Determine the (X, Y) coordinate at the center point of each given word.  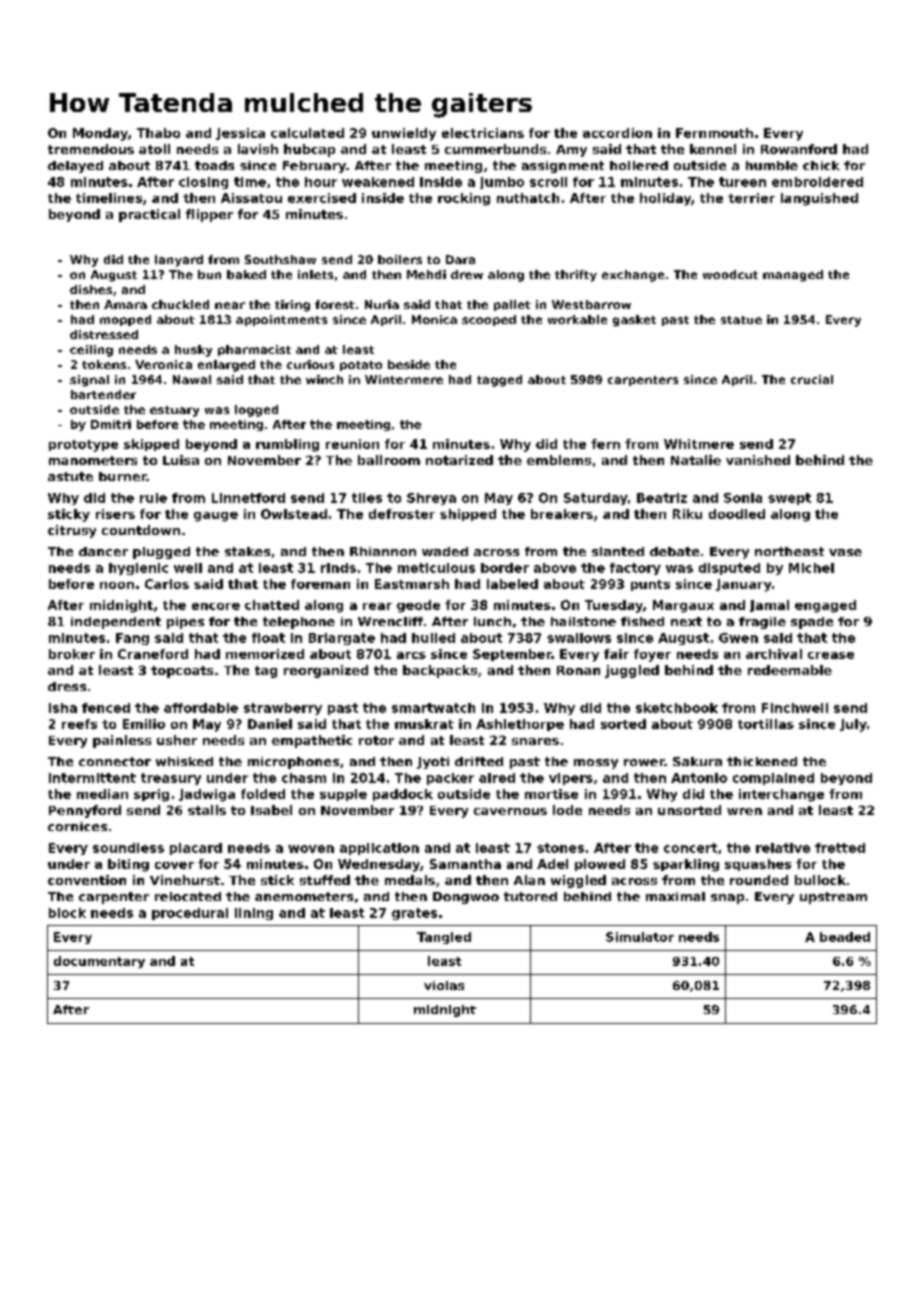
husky (193, 351)
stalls (207, 810)
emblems (559, 460)
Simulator (640, 937)
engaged (825, 606)
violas (444, 985)
